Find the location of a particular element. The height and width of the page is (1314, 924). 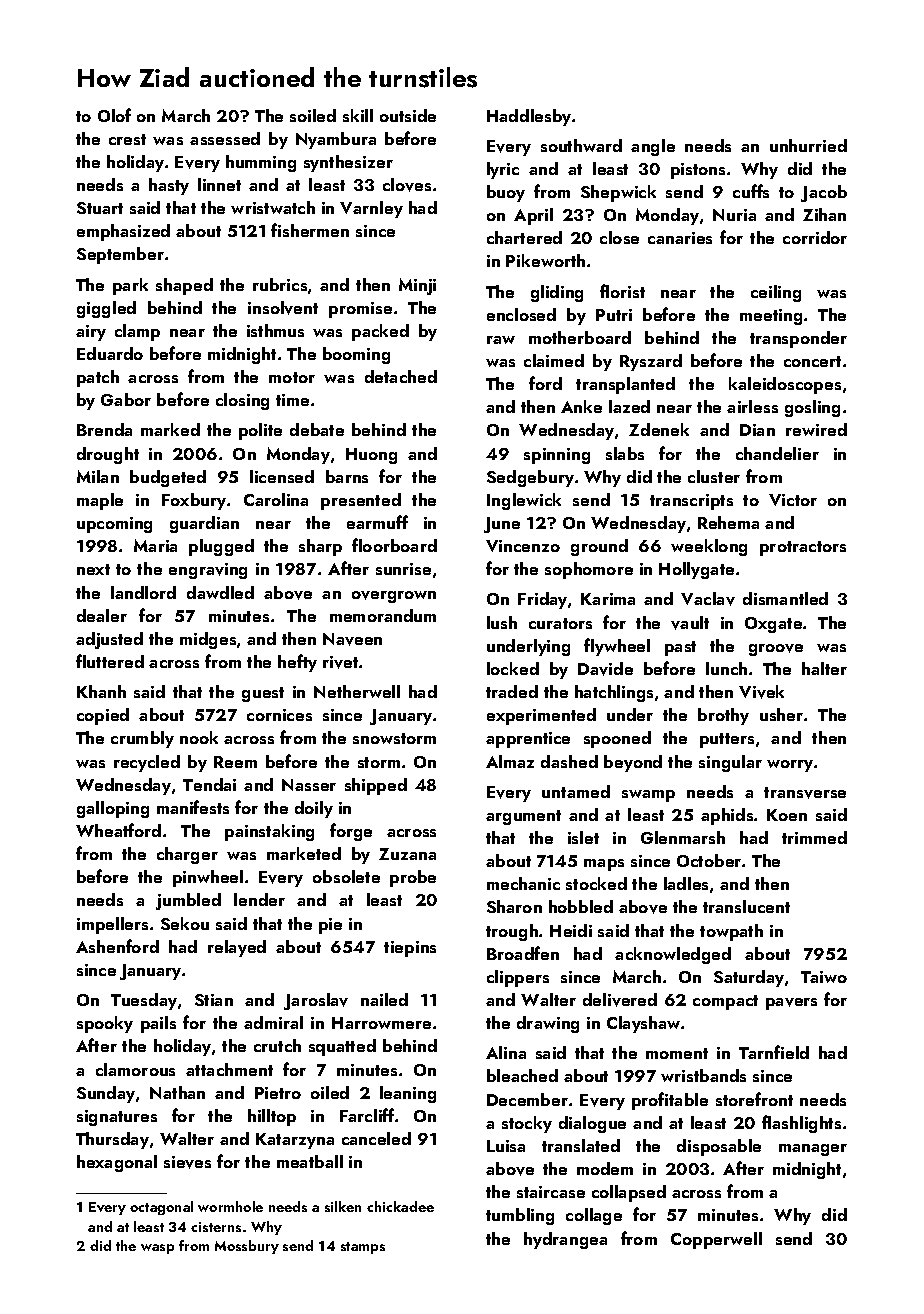

wasp is located at coordinates (157, 1249).
